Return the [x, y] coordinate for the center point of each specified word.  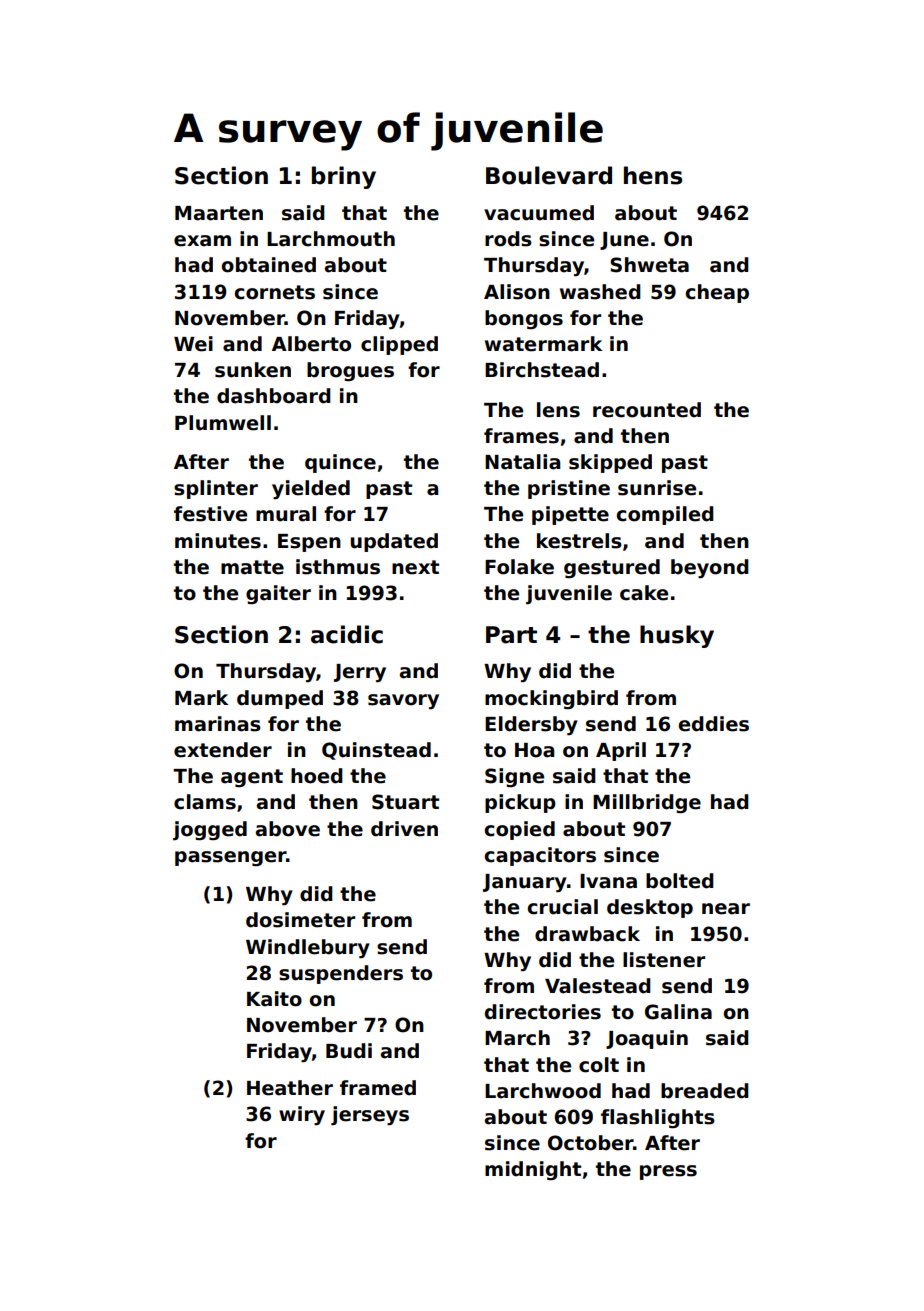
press [668, 1172]
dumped [280, 699]
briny [344, 177]
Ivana [608, 881]
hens [653, 175]
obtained [269, 265]
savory [403, 701]
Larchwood [543, 1091]
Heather [290, 1088]
